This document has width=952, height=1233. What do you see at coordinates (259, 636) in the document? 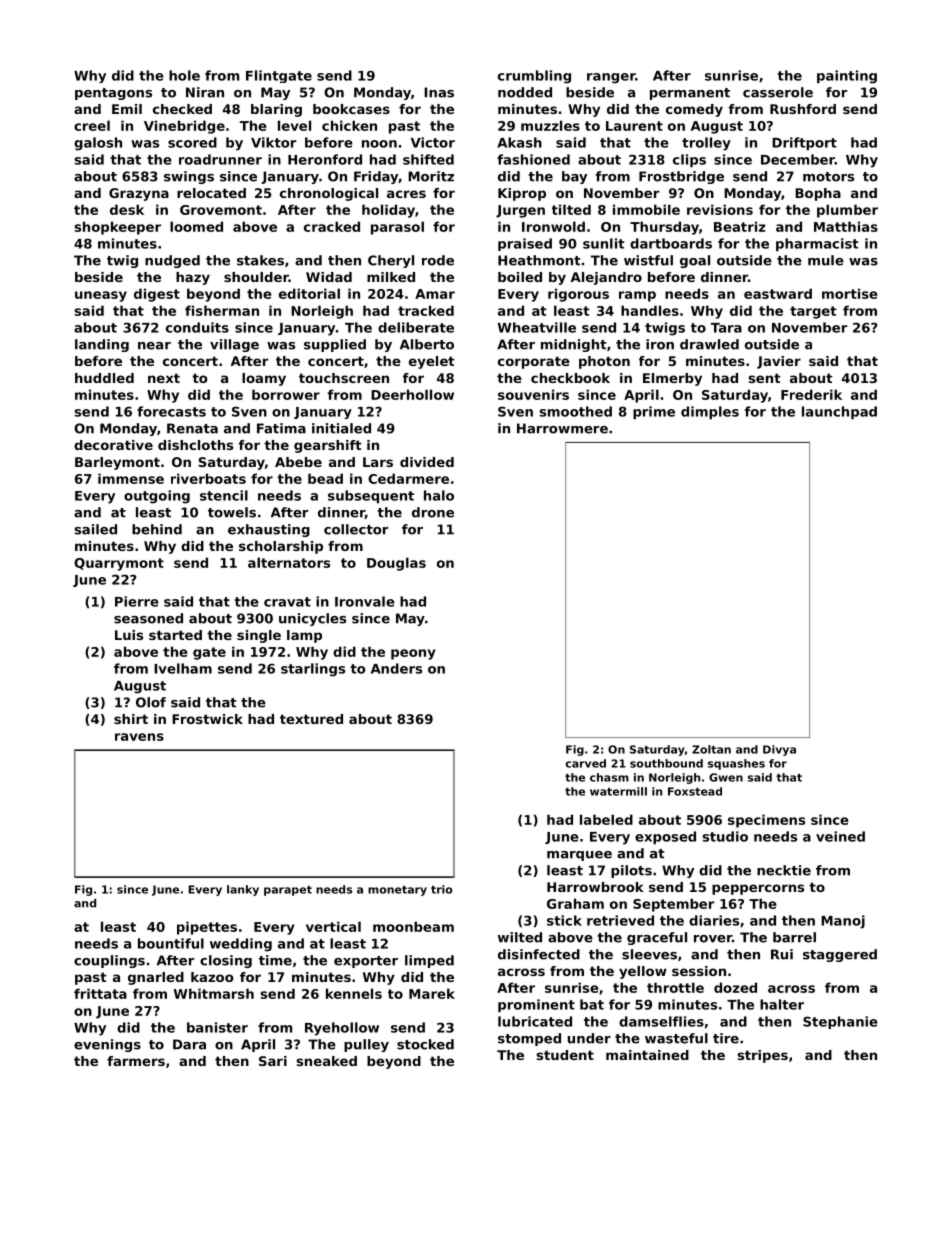
I see `single` at bounding box center [259, 636].
